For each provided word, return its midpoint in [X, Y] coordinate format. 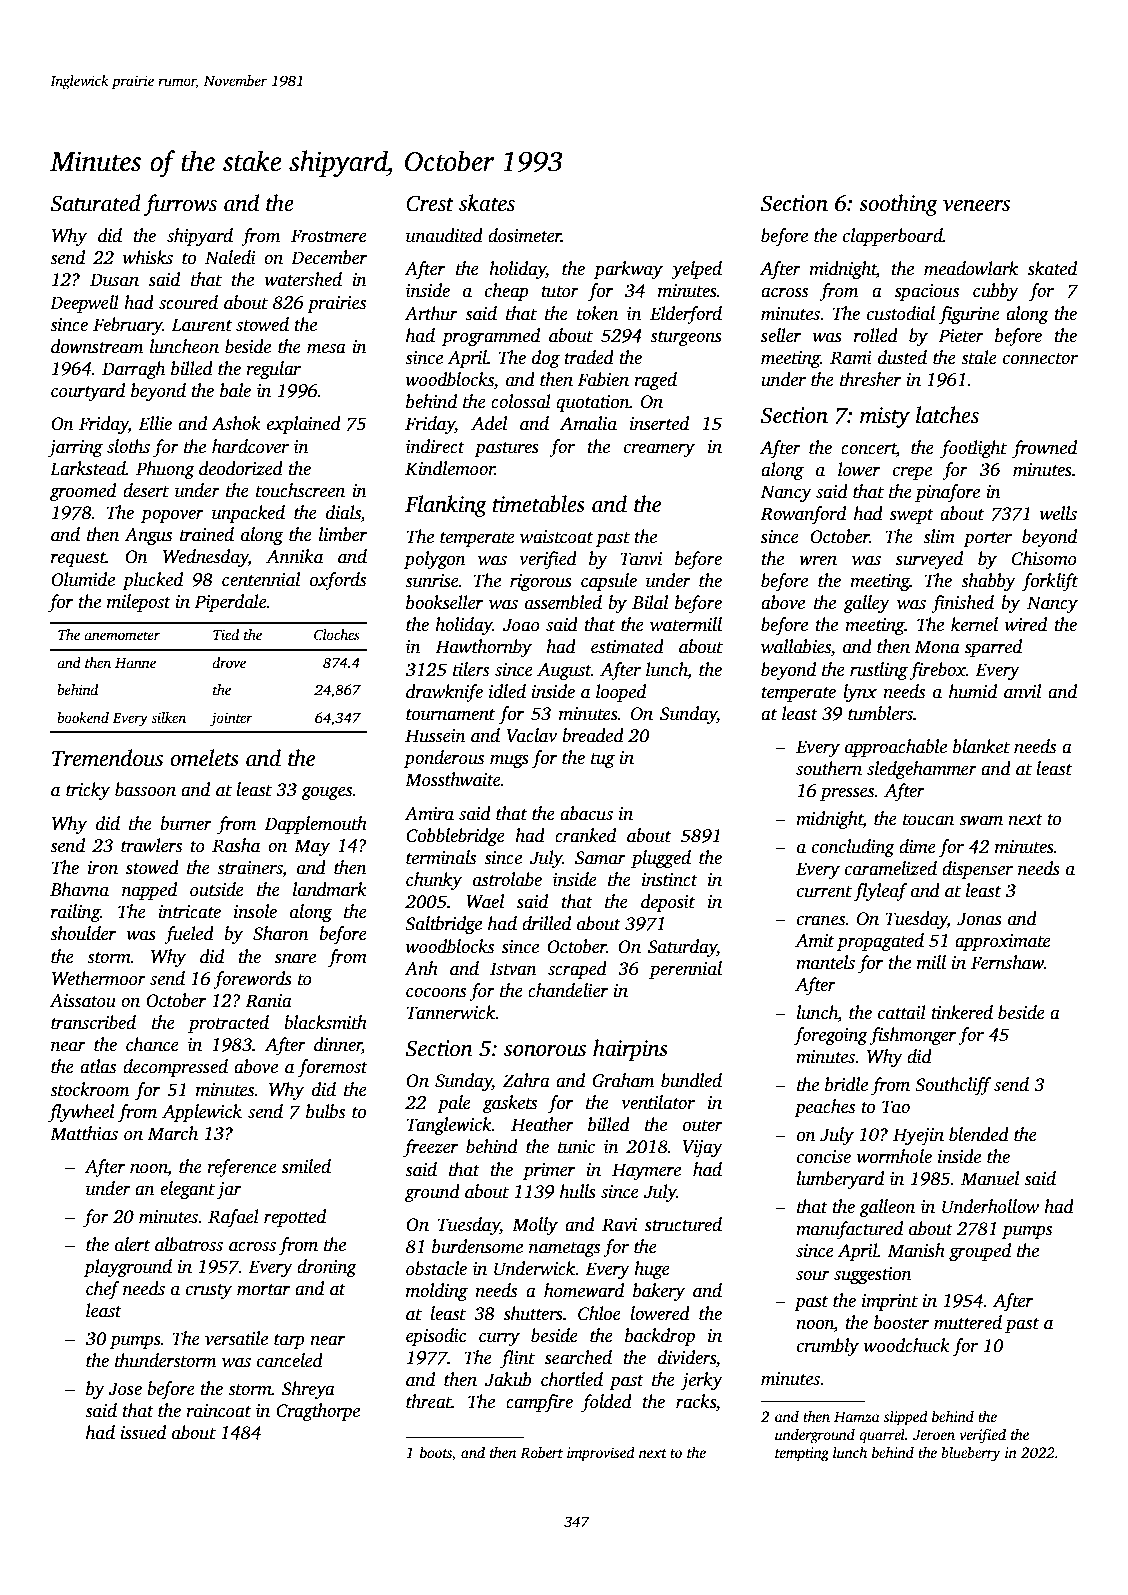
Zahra [526, 1080]
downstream [97, 346]
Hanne [135, 663]
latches [947, 415]
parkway [628, 270]
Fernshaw [1007, 962]
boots [436, 1454]
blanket [981, 746]
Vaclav [532, 735]
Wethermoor [99, 978]
